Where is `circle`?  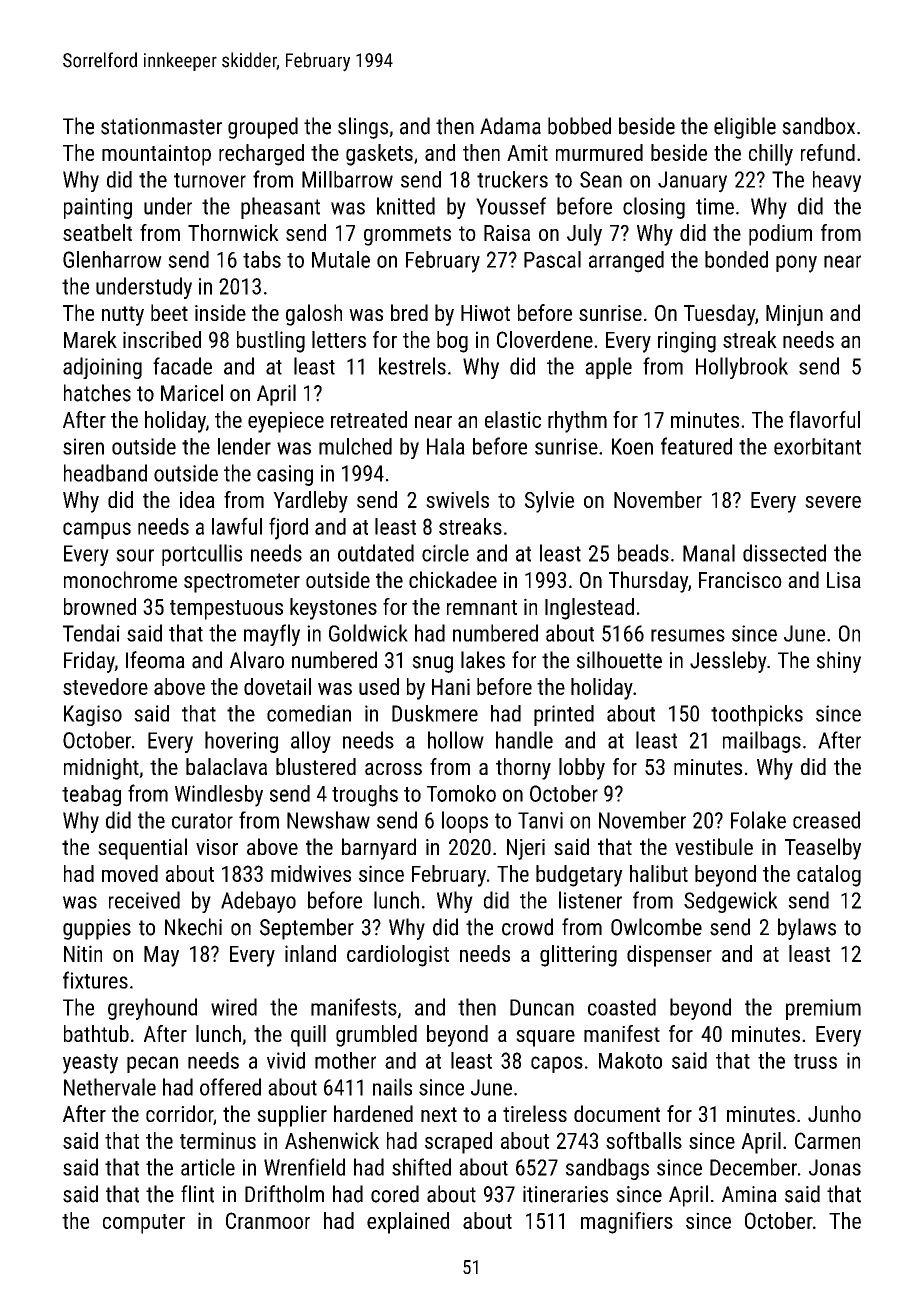 circle is located at coordinates (445, 553).
